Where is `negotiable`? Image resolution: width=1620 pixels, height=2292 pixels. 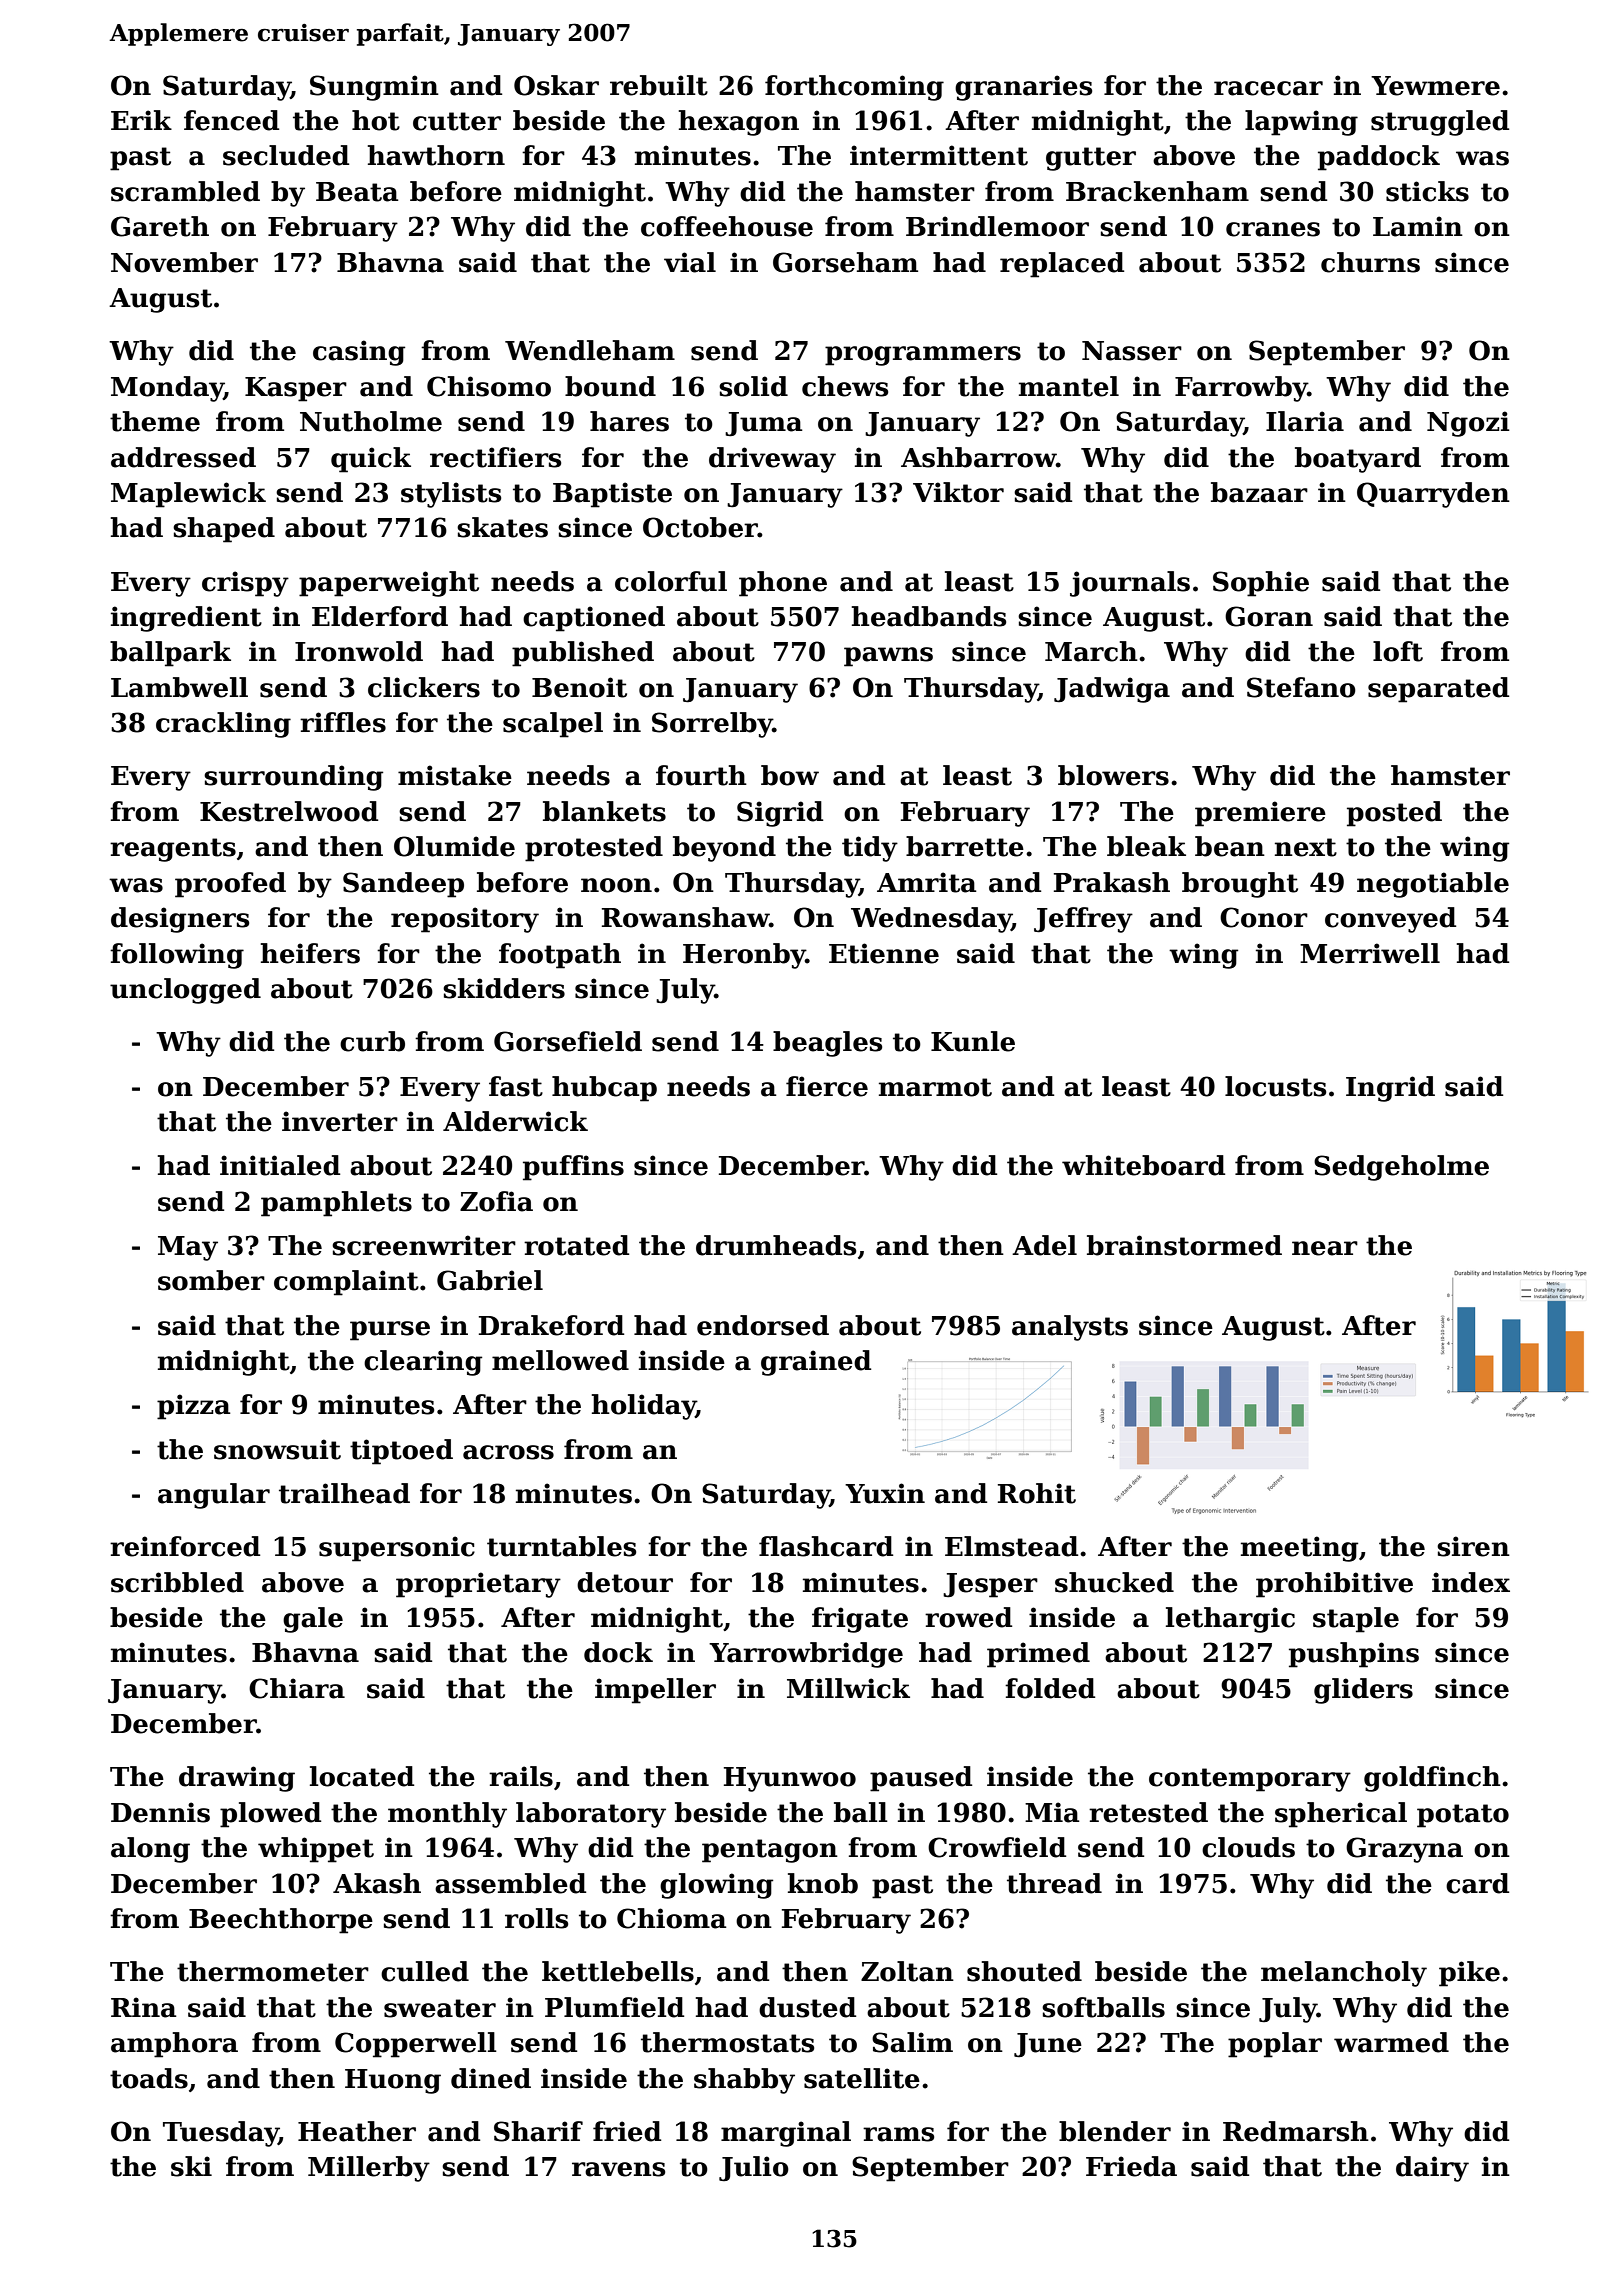
negotiable is located at coordinates (1433, 885).
